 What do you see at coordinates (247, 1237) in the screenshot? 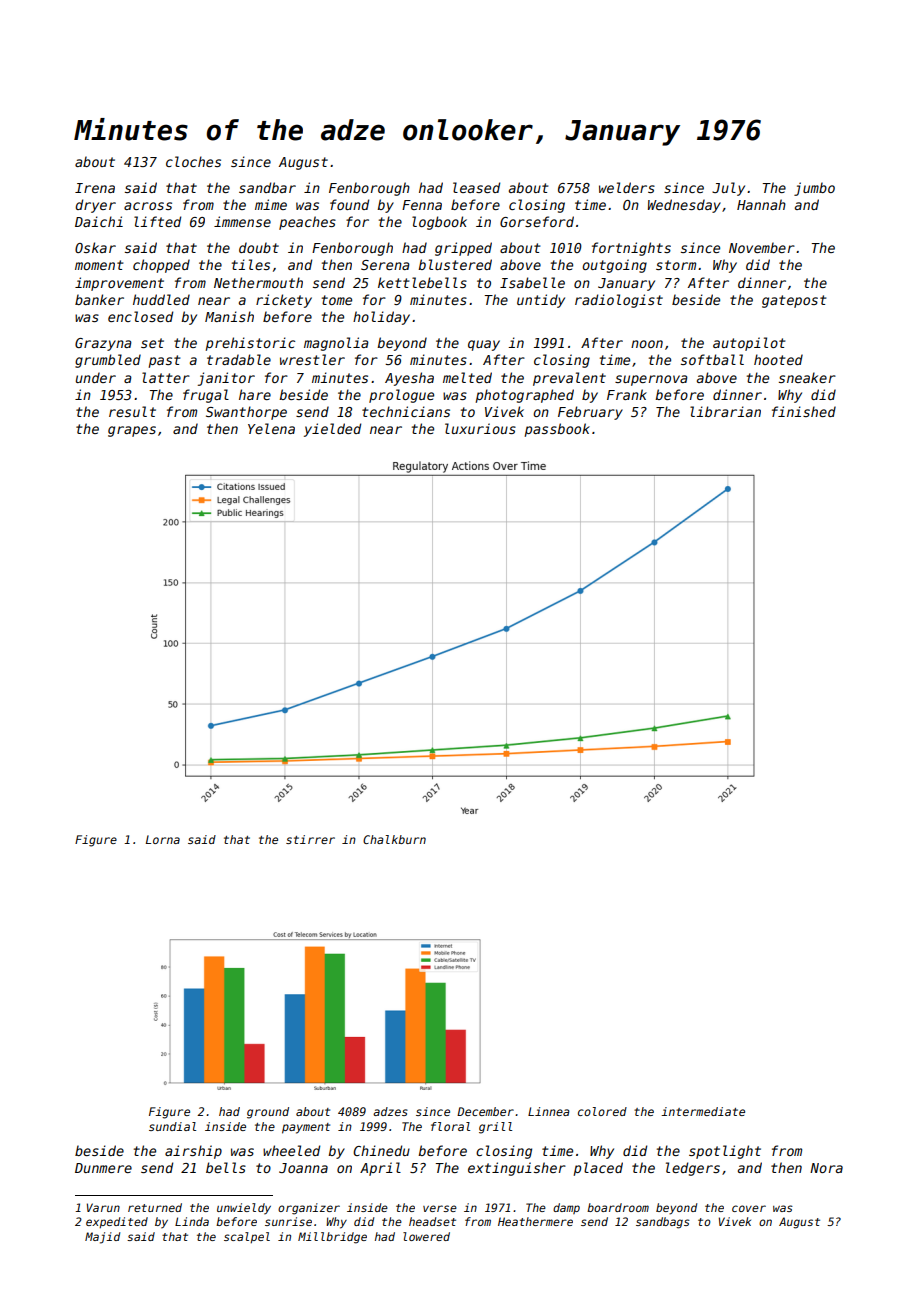
I see `scalpel` at bounding box center [247, 1237].
